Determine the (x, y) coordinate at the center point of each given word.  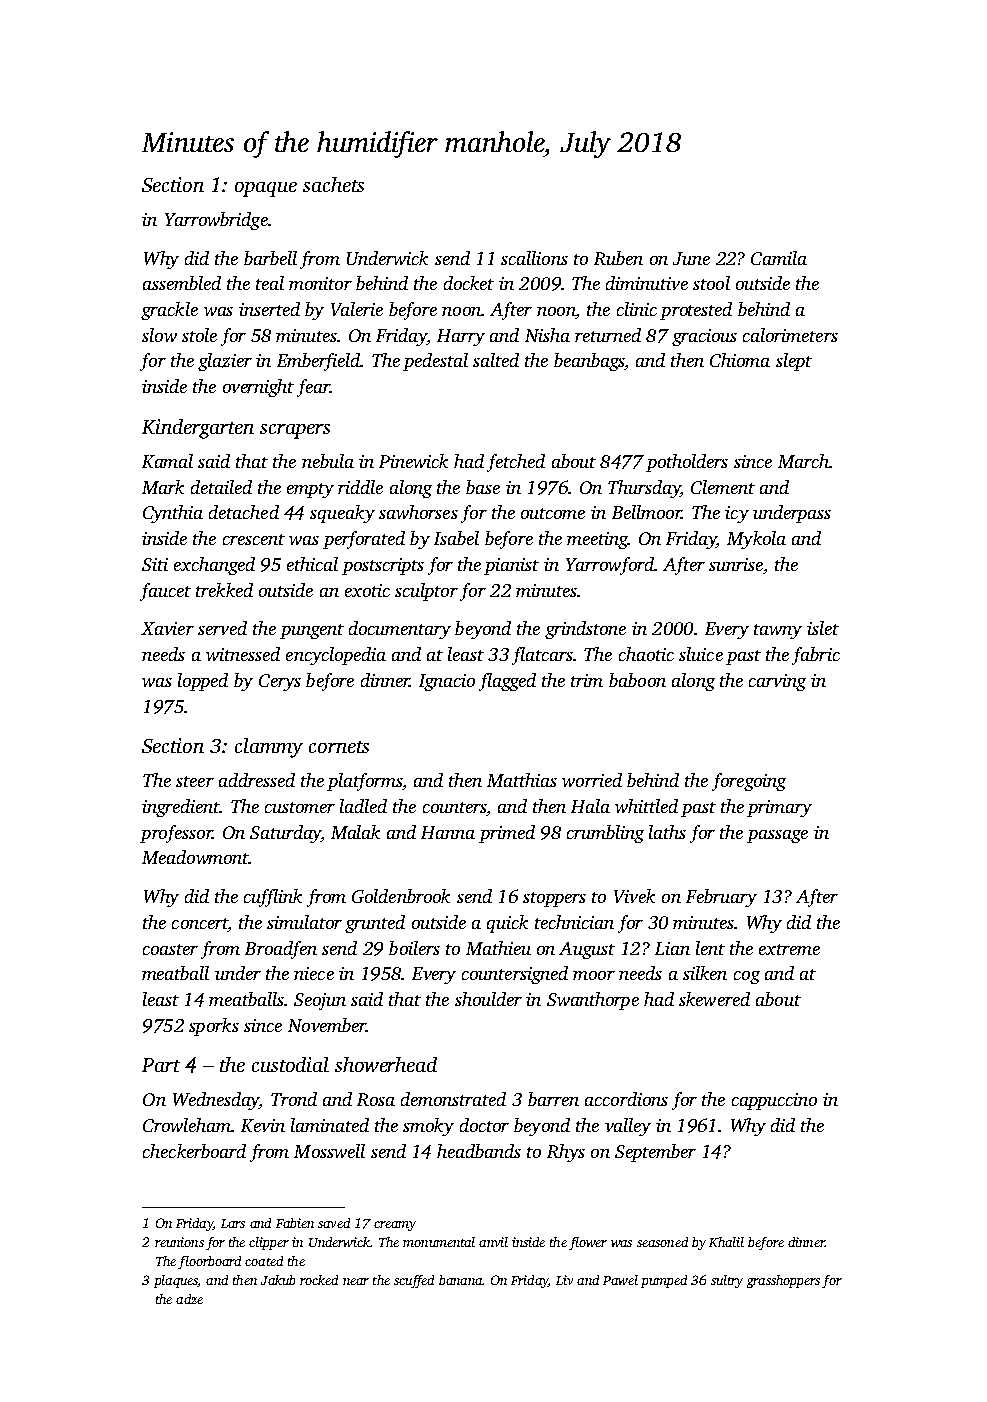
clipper (269, 1243)
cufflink (273, 898)
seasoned (662, 1242)
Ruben (618, 258)
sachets (333, 184)
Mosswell (329, 1151)
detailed (221, 487)
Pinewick (413, 461)
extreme (789, 949)
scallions (534, 258)
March (803, 461)
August (587, 950)
